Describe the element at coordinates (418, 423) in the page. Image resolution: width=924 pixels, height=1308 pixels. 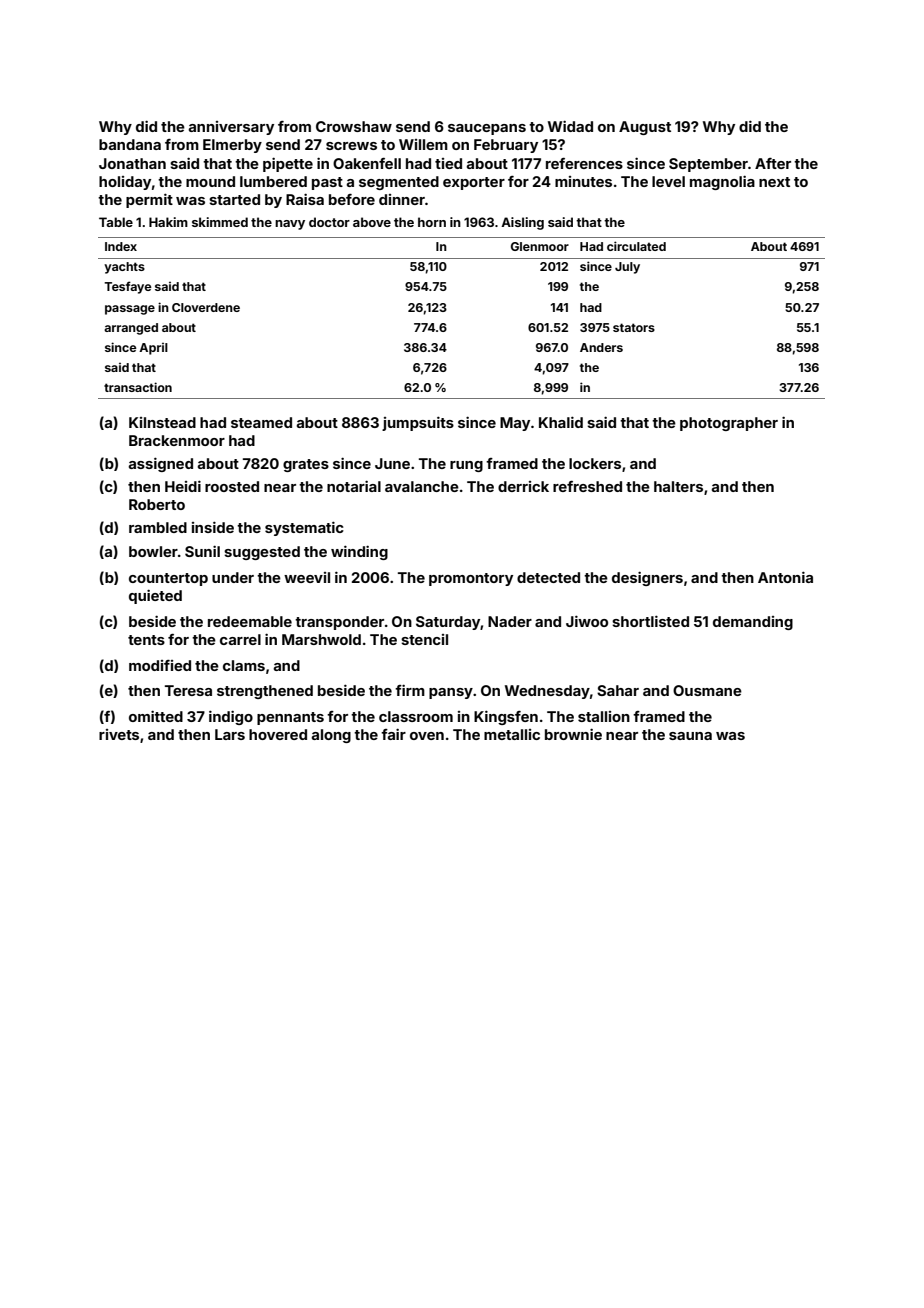
I see `jumpsuits` at that location.
